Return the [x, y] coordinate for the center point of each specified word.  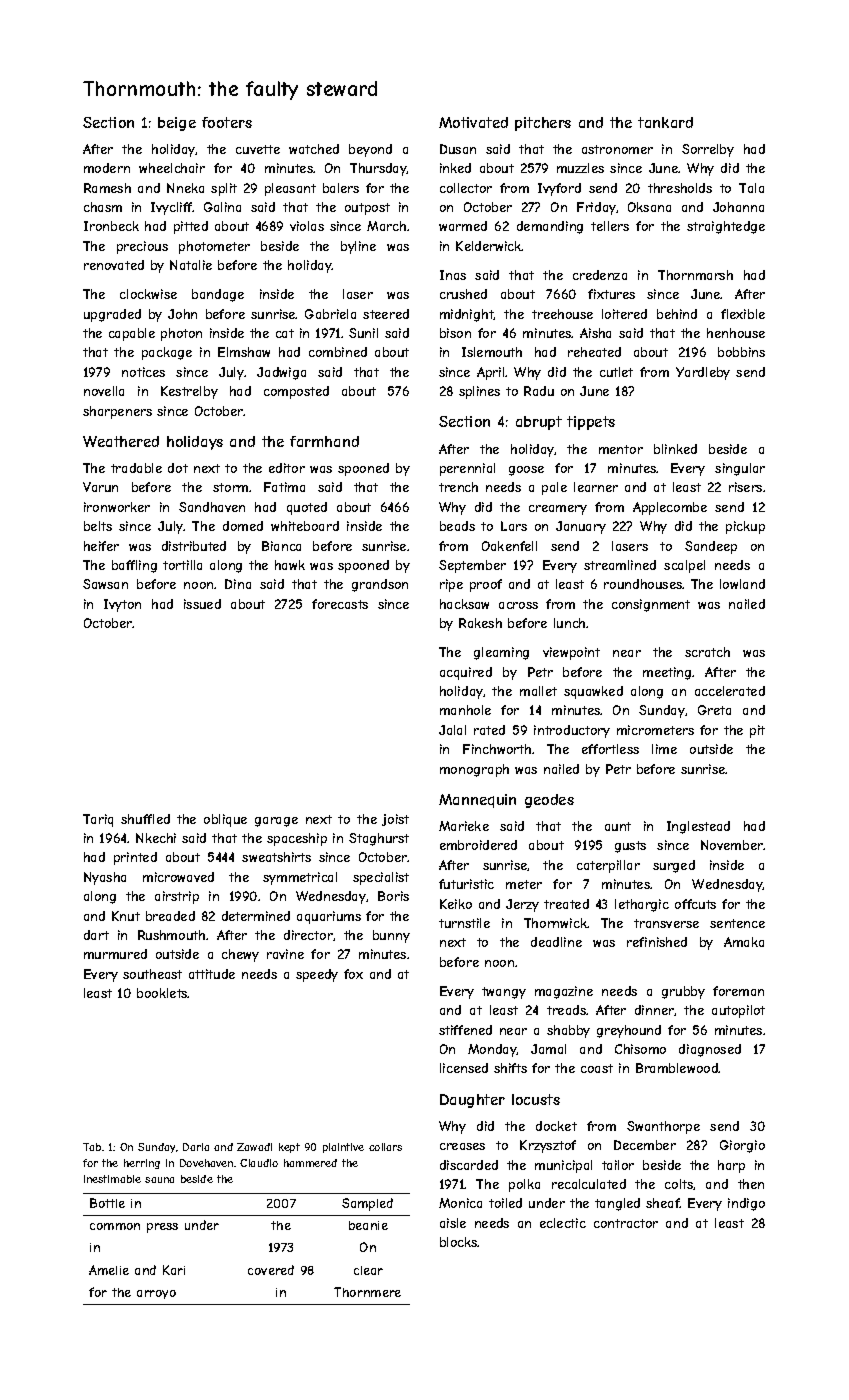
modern [107, 168]
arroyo [156, 1294]
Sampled [367, 1204]
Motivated [473, 122]
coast [597, 1068]
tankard [665, 122]
